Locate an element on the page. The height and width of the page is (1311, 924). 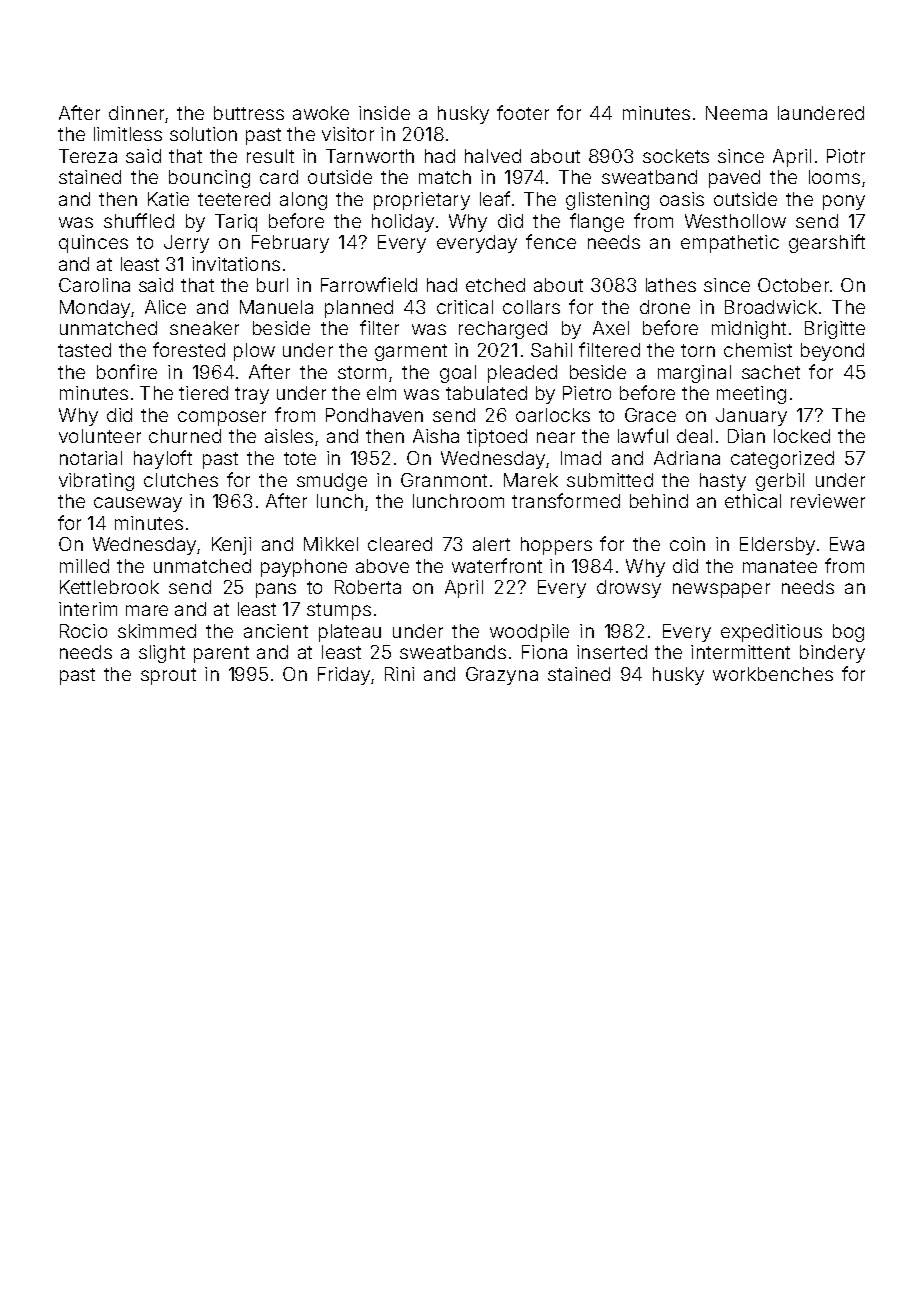
along is located at coordinates (303, 201).
